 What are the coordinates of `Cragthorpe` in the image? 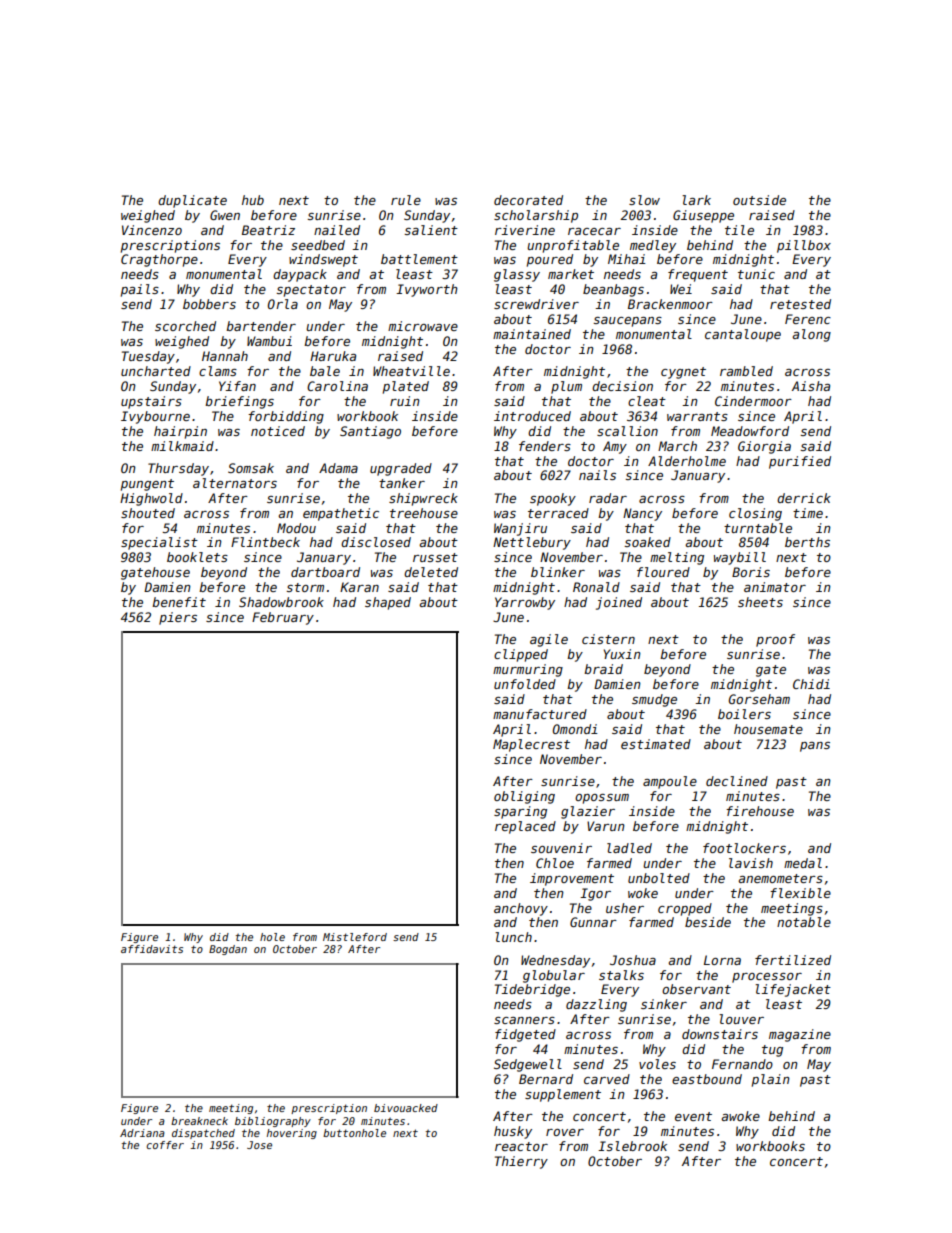 It's located at (159, 260).
